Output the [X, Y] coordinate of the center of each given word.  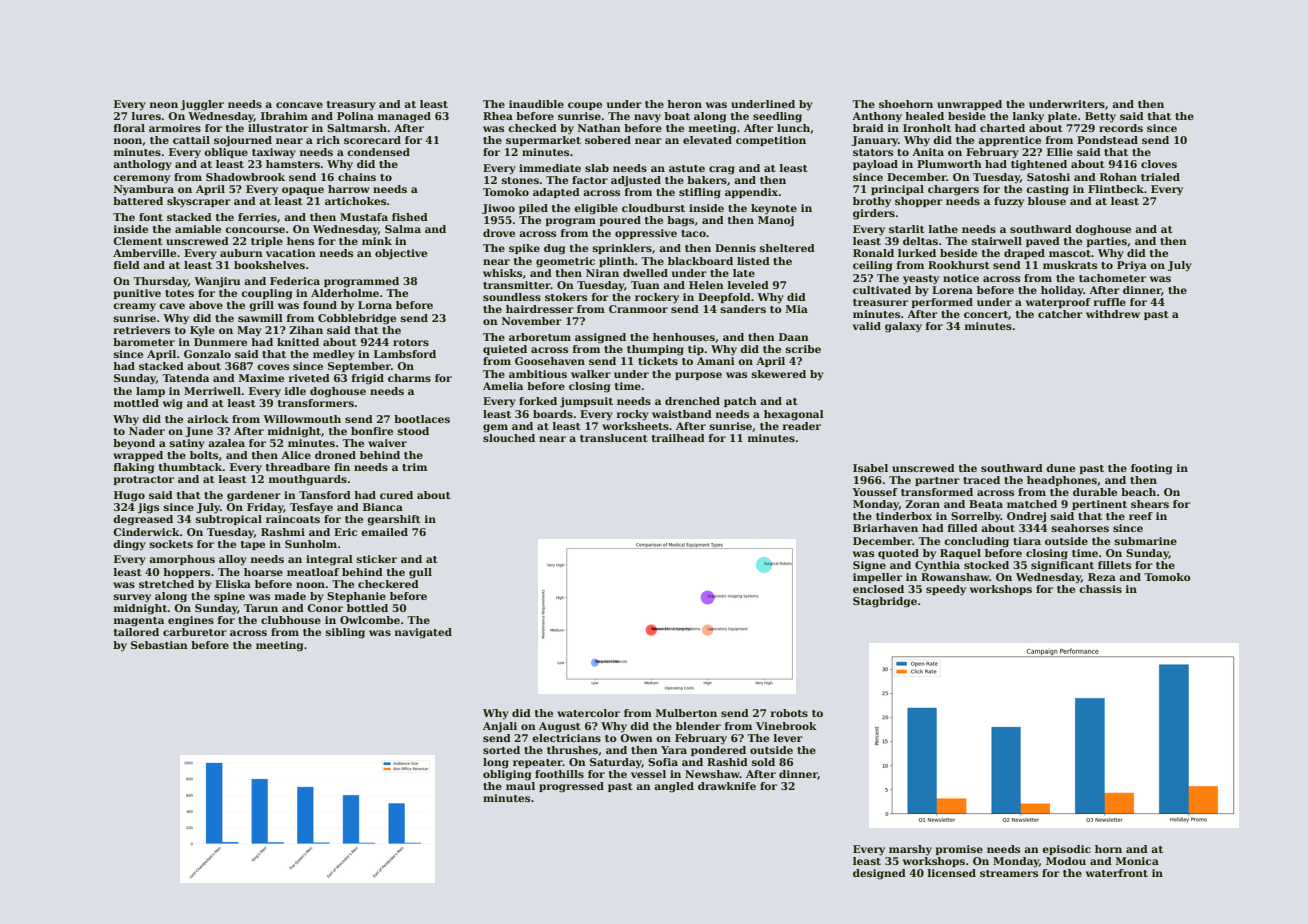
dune [1060, 468]
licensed [952, 873]
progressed [571, 787]
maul [520, 786]
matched [1032, 504]
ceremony [141, 179]
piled [533, 209]
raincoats [293, 519]
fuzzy [1009, 202]
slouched [509, 438]
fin [342, 467]
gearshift [394, 520]
